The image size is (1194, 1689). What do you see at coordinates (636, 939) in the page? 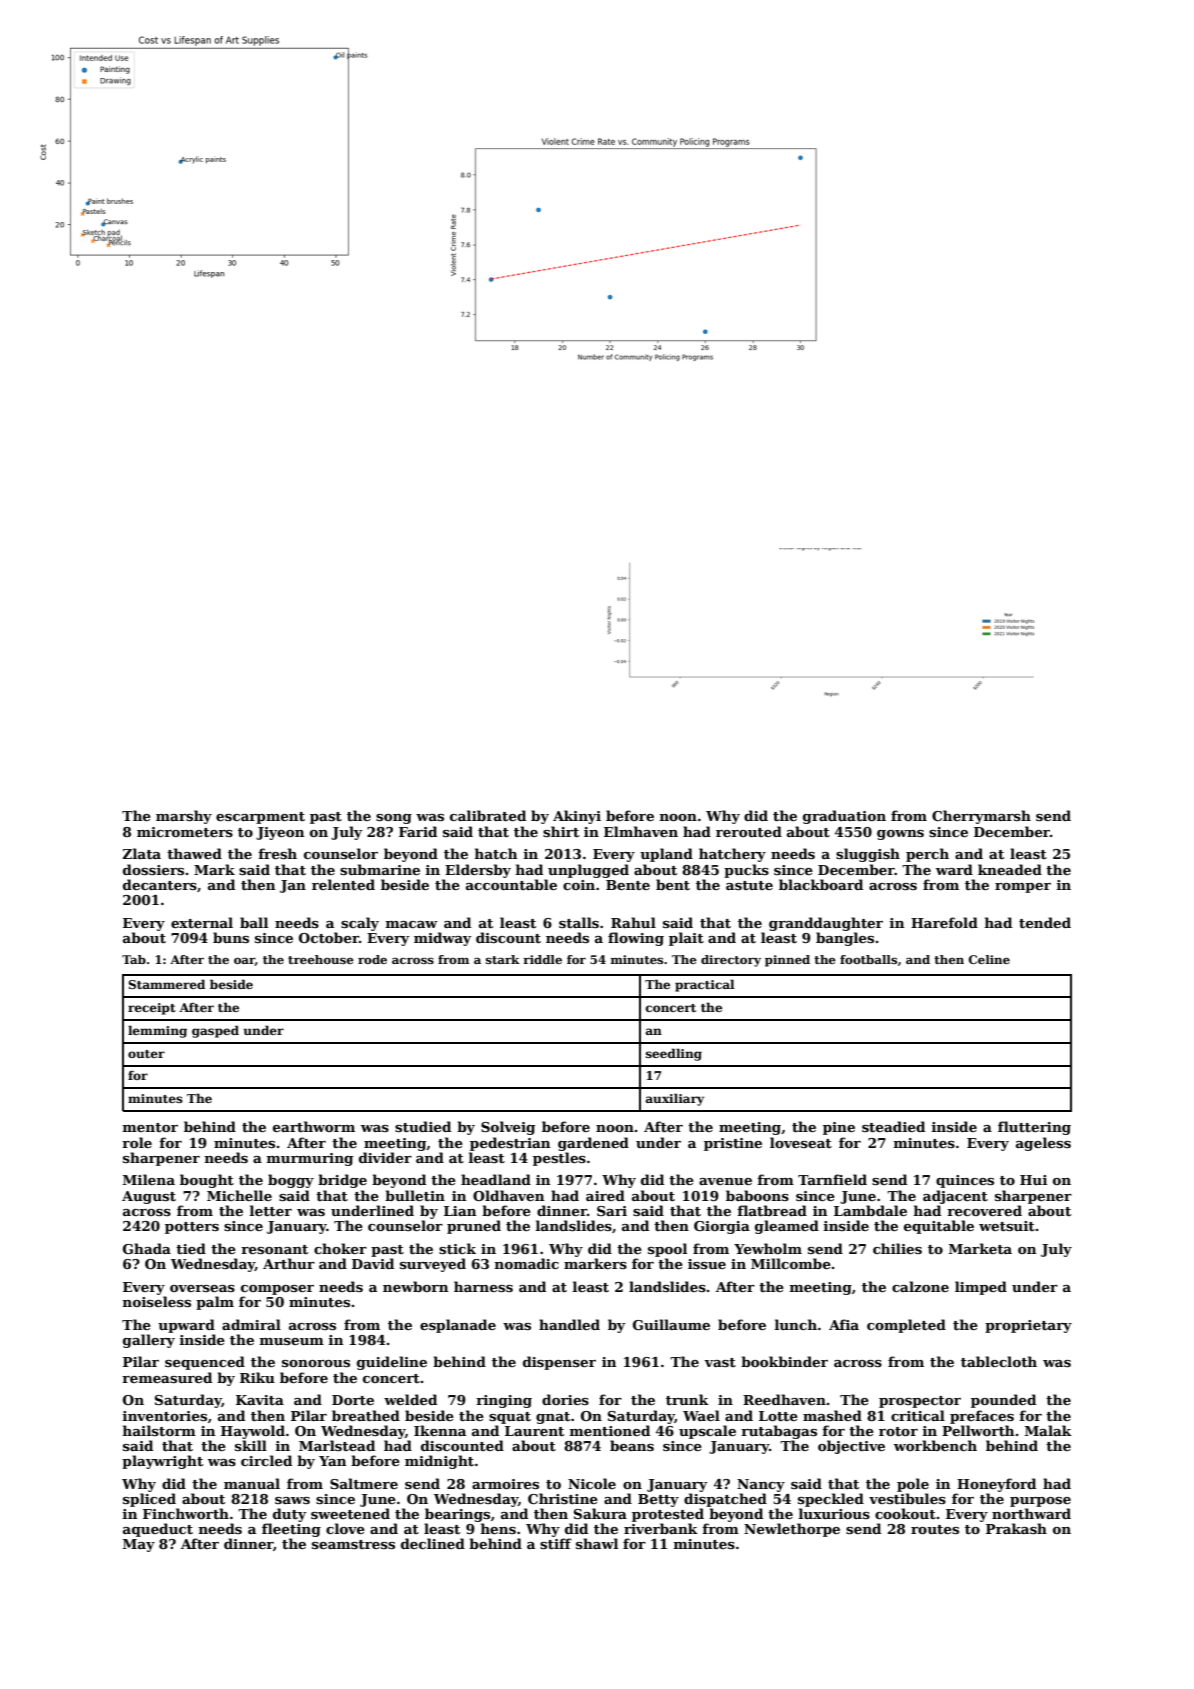
I see `flowing` at bounding box center [636, 939].
